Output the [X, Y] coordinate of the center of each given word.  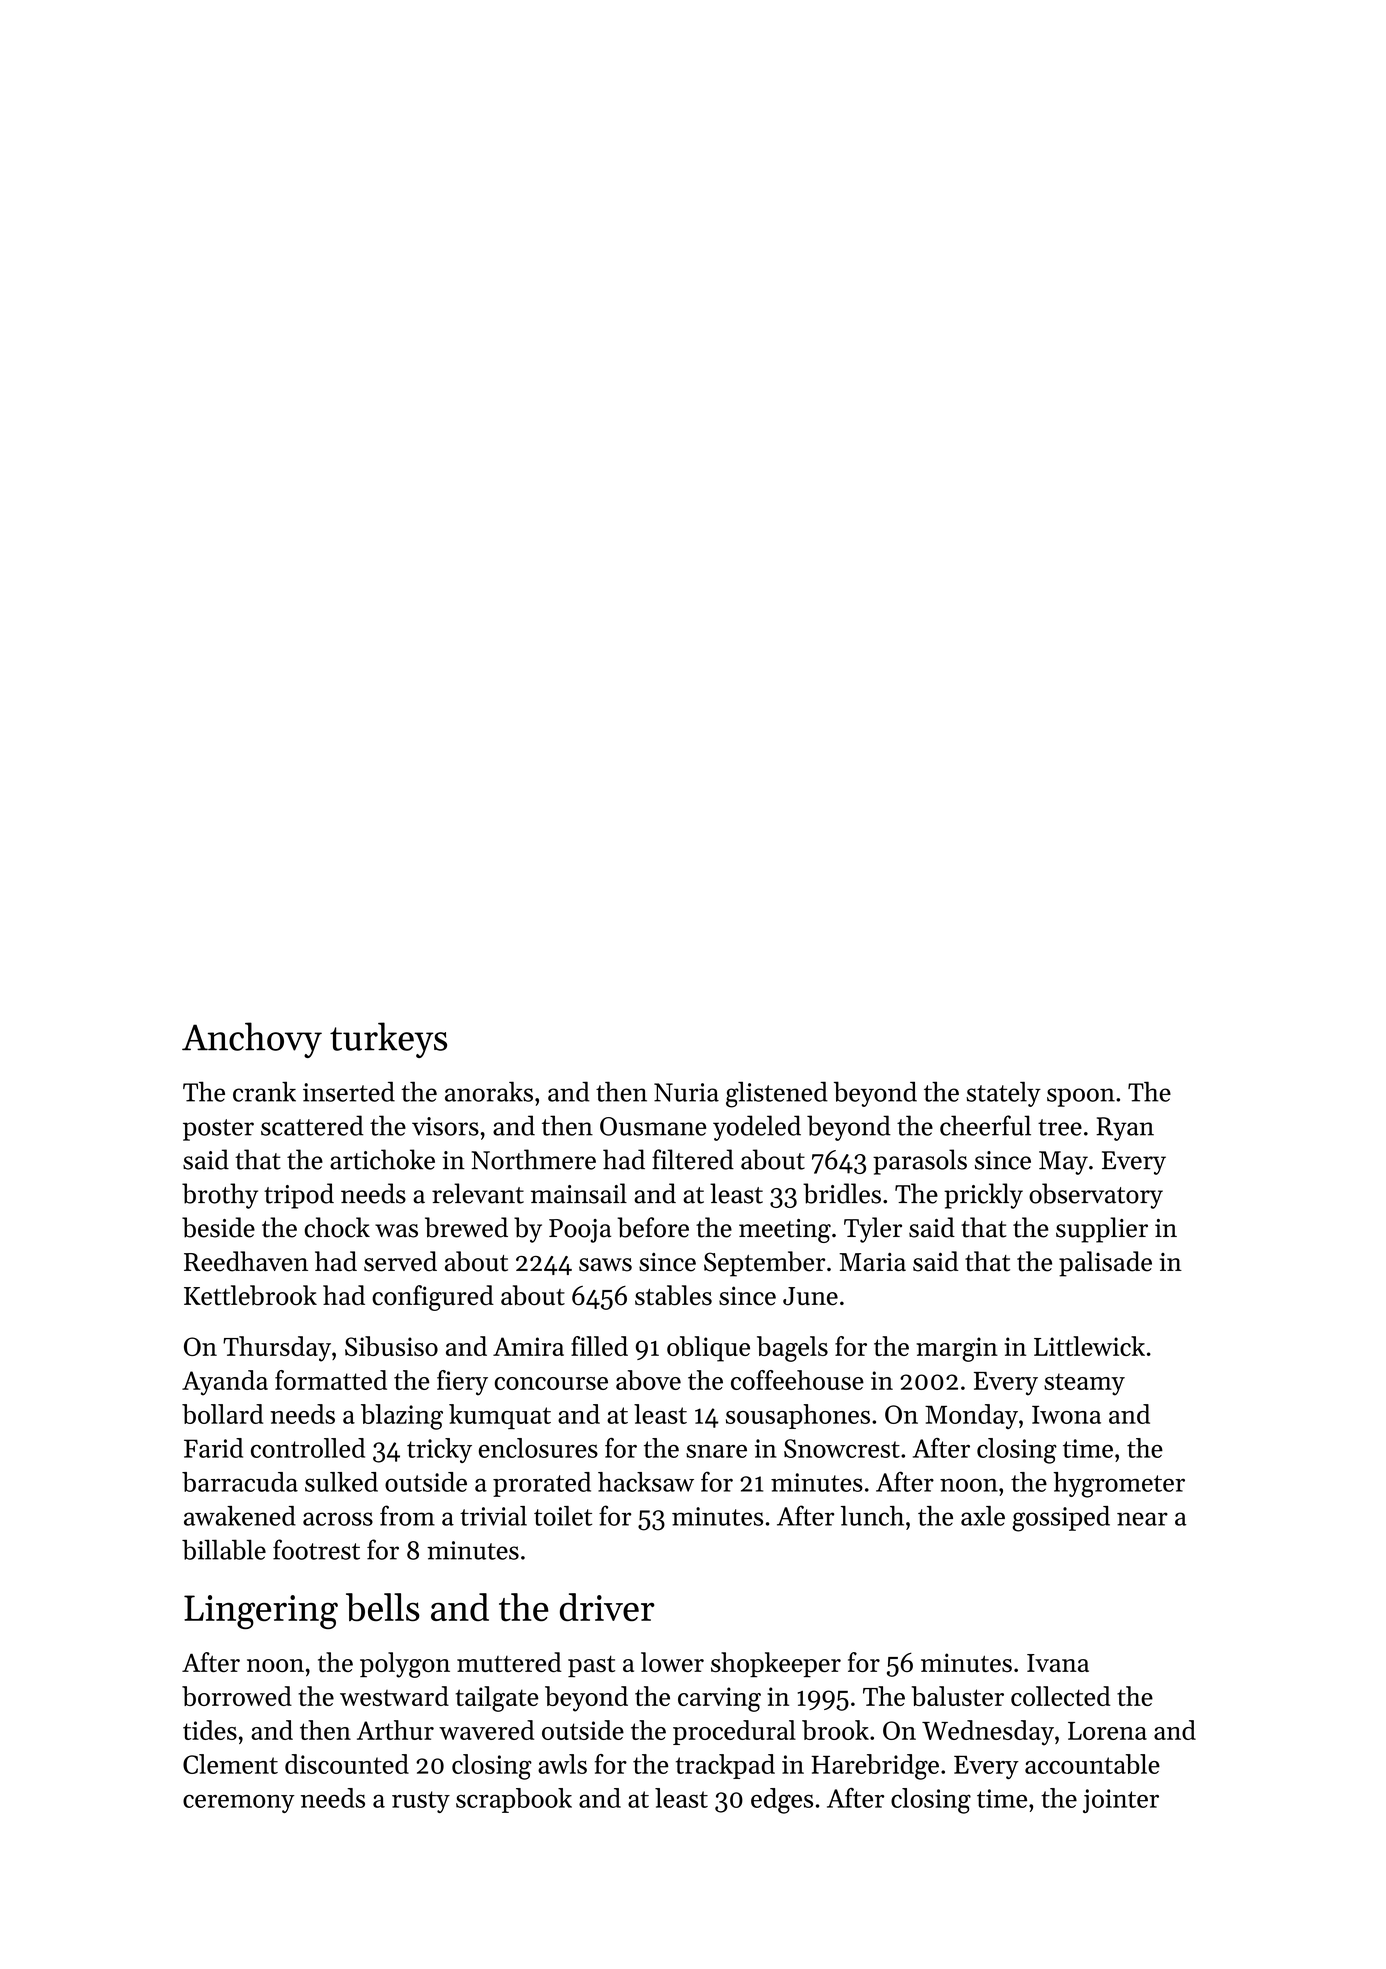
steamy [1084, 1384]
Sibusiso [391, 1346]
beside [218, 1227]
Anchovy [252, 1040]
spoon [1081, 1097]
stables [673, 1295]
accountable [1092, 1764]
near [1142, 1519]
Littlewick [1089, 1346]
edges [782, 1801]
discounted [347, 1764]
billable [224, 1549]
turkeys [388, 1040]
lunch [872, 1516]
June [810, 1296]
